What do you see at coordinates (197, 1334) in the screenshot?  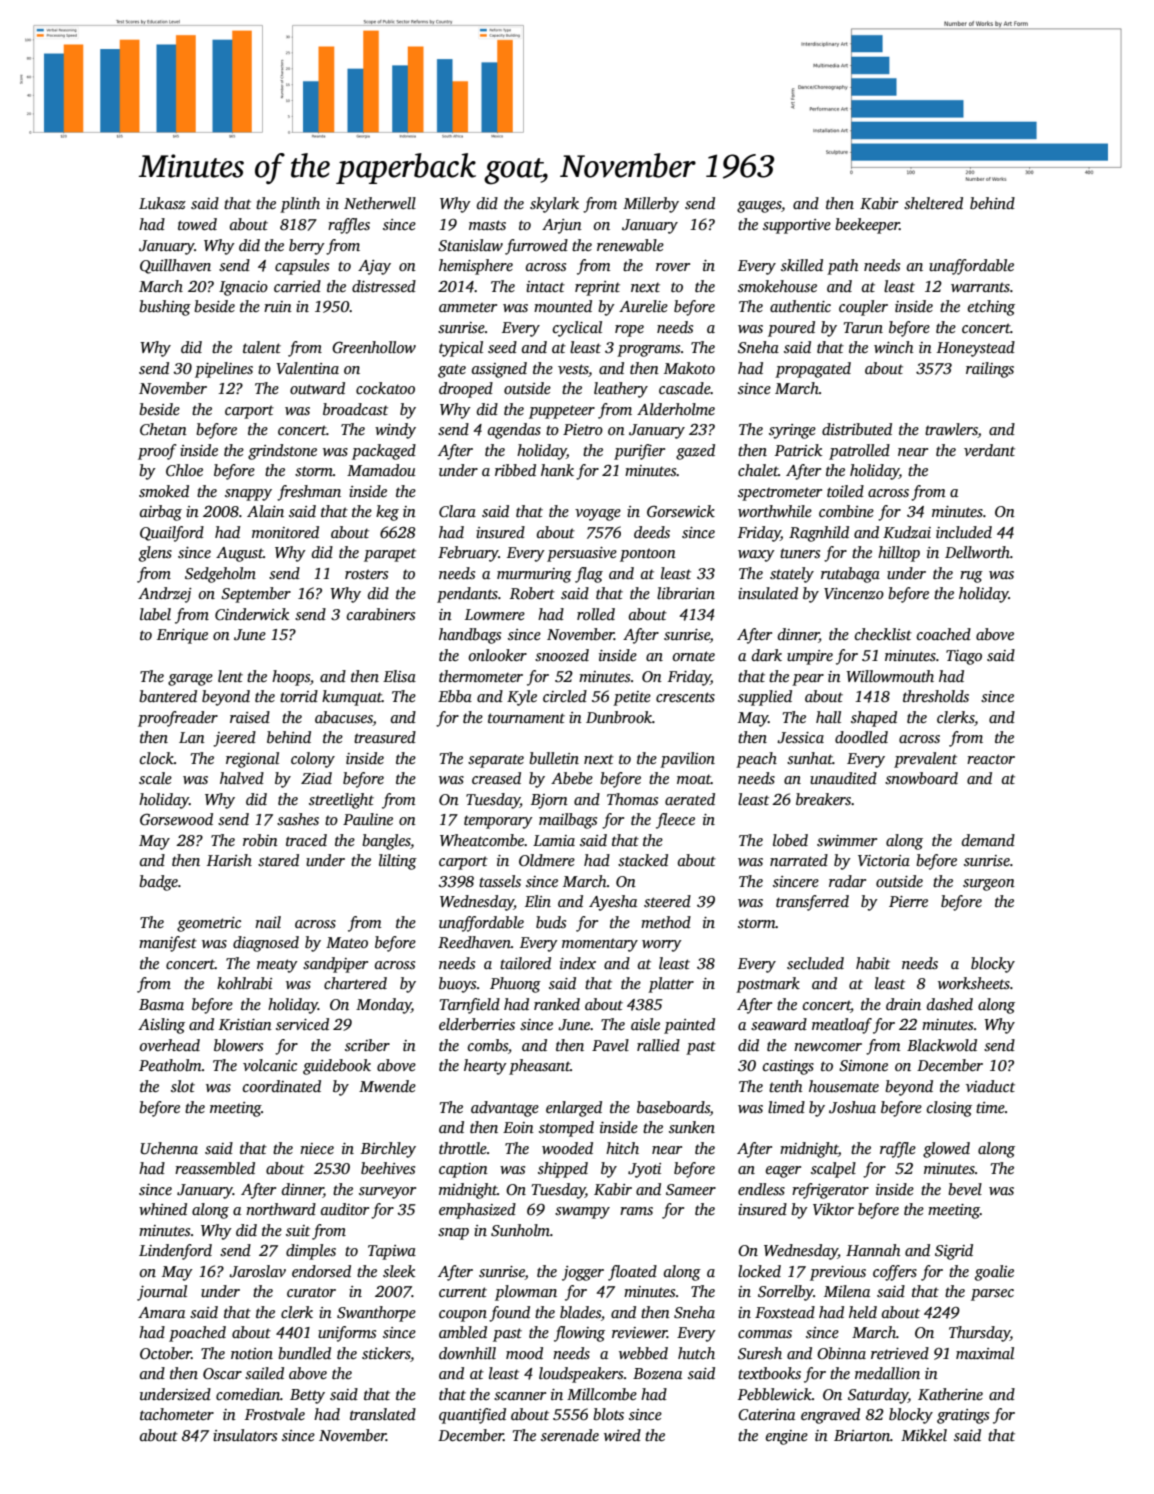 I see `poached` at bounding box center [197, 1334].
